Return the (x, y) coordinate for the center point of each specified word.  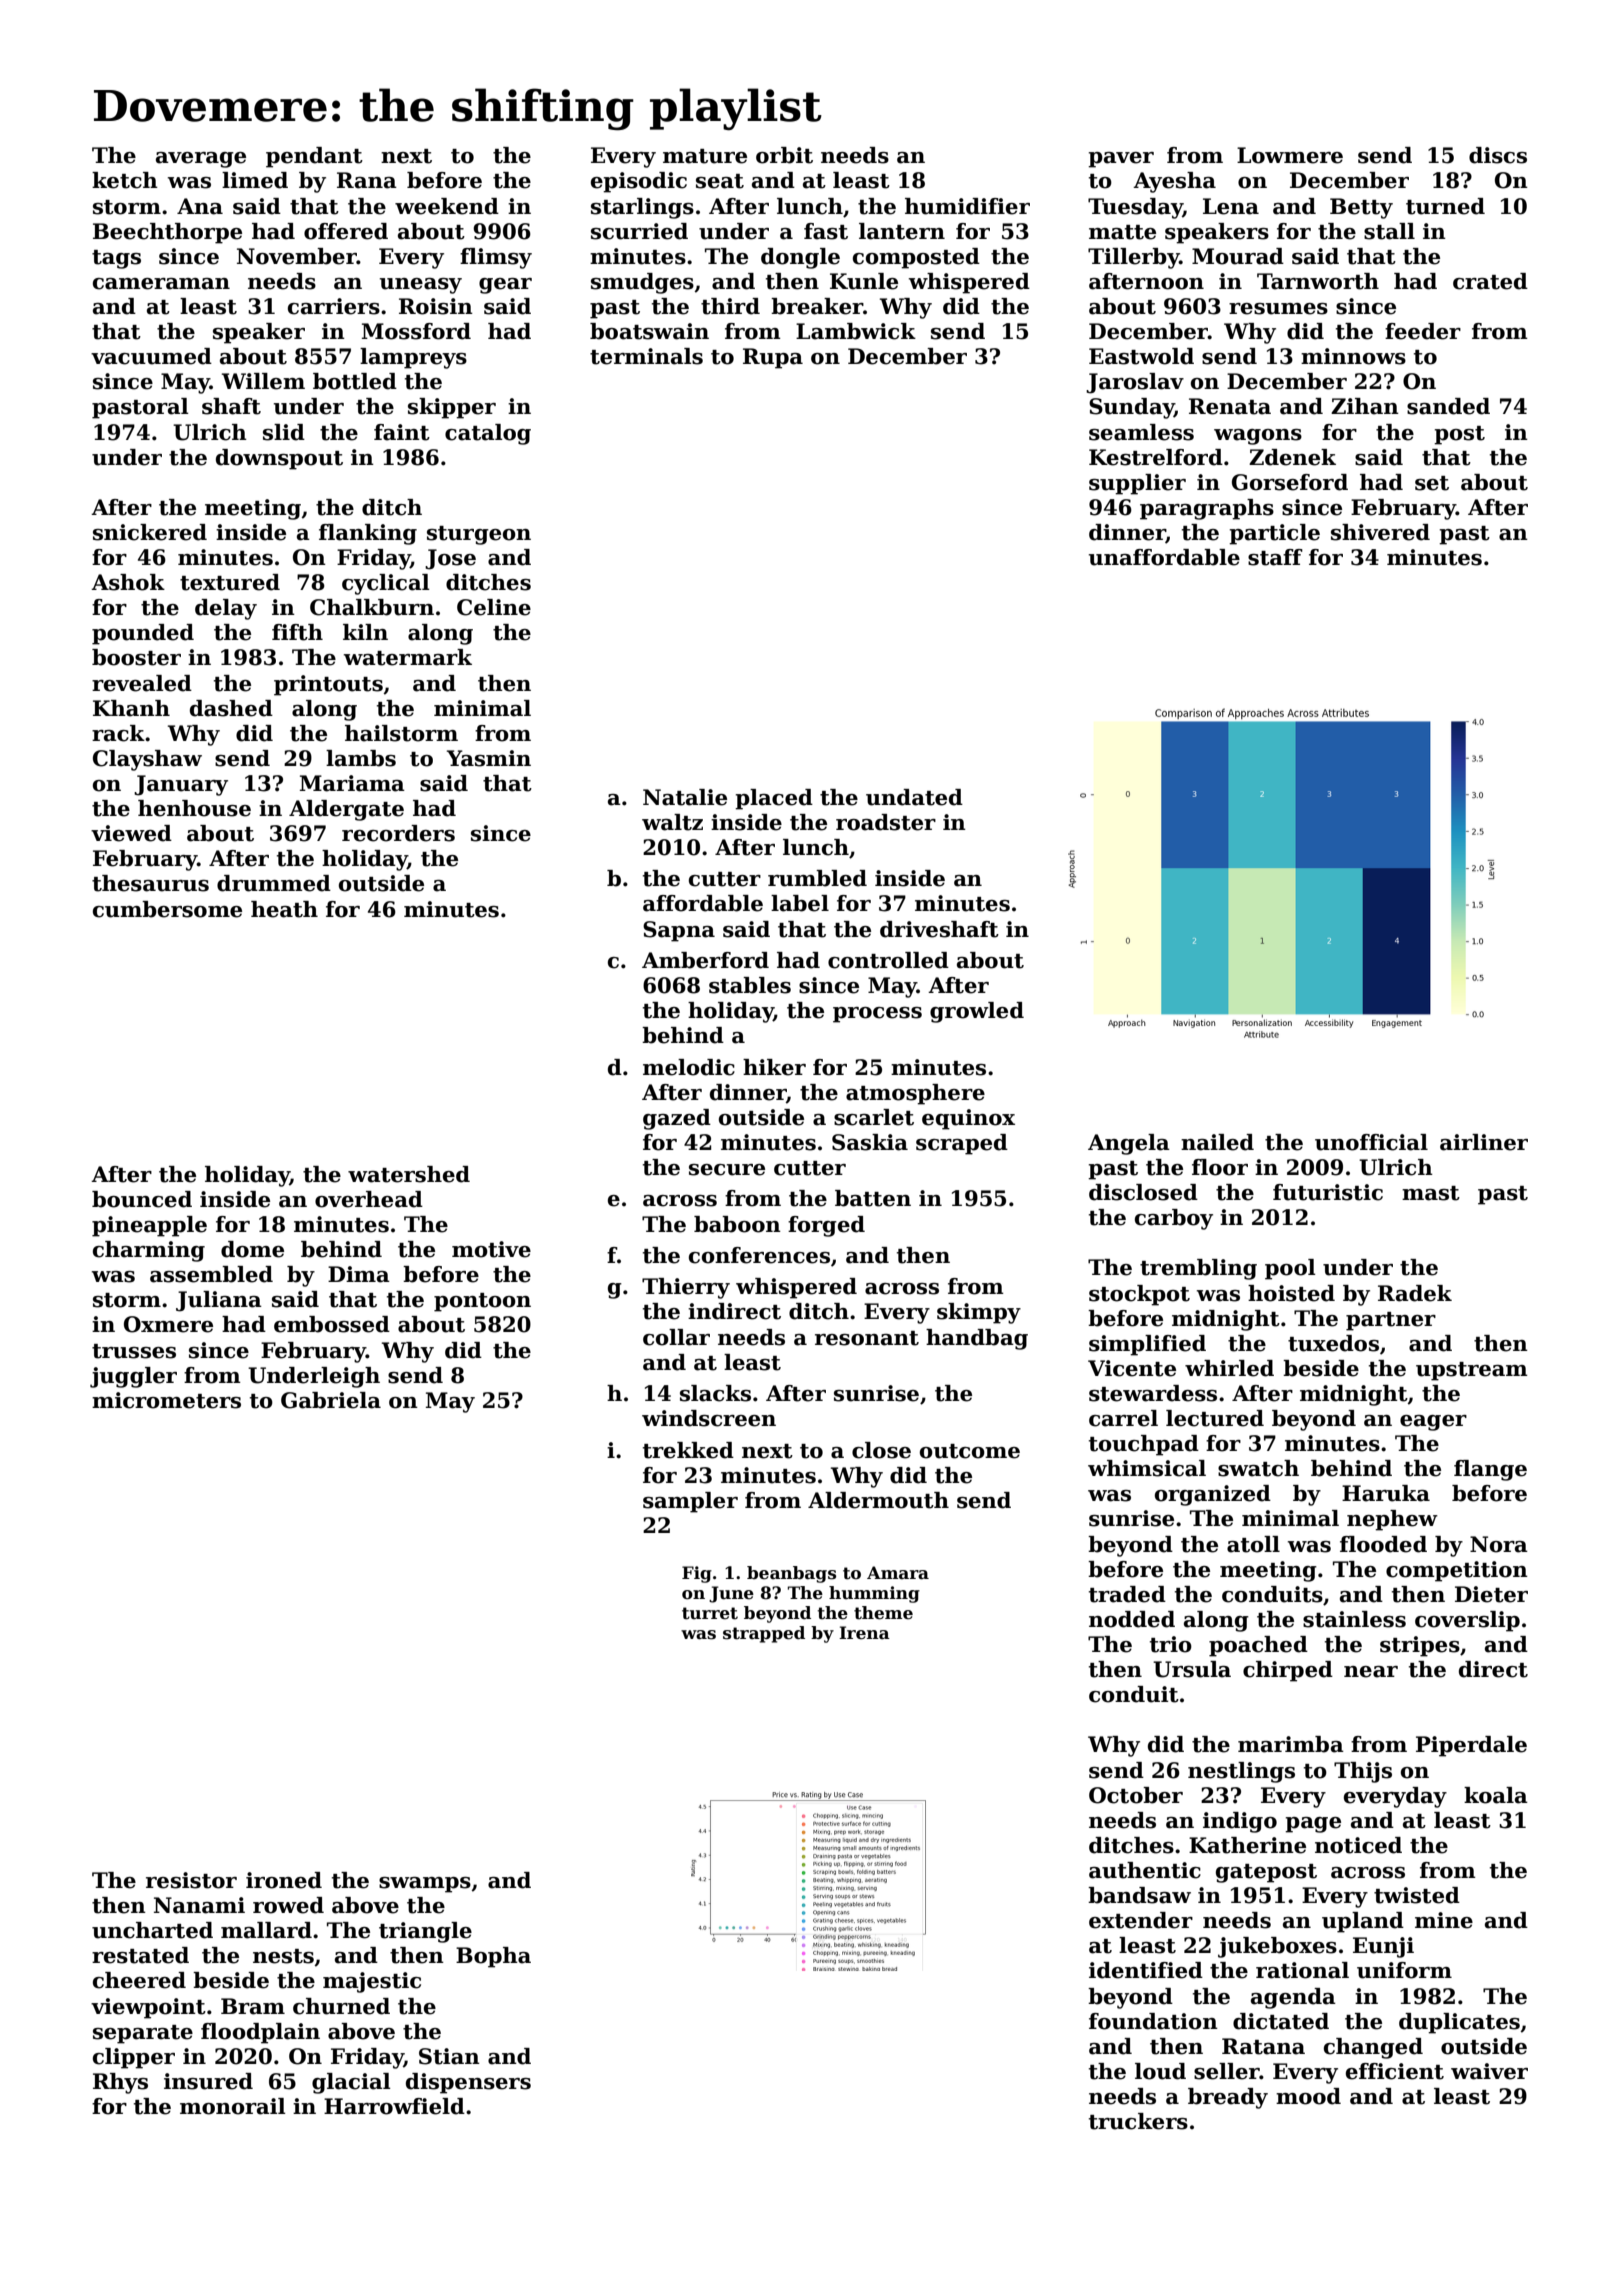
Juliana (219, 1301)
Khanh (131, 708)
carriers (334, 306)
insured (208, 2081)
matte (1122, 232)
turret (710, 1613)
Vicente (1132, 1368)
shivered (1380, 532)
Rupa (773, 358)
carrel (1123, 1418)
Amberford (705, 960)
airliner (1484, 1142)
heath (284, 909)
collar (676, 1337)
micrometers (166, 1400)
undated (914, 797)
